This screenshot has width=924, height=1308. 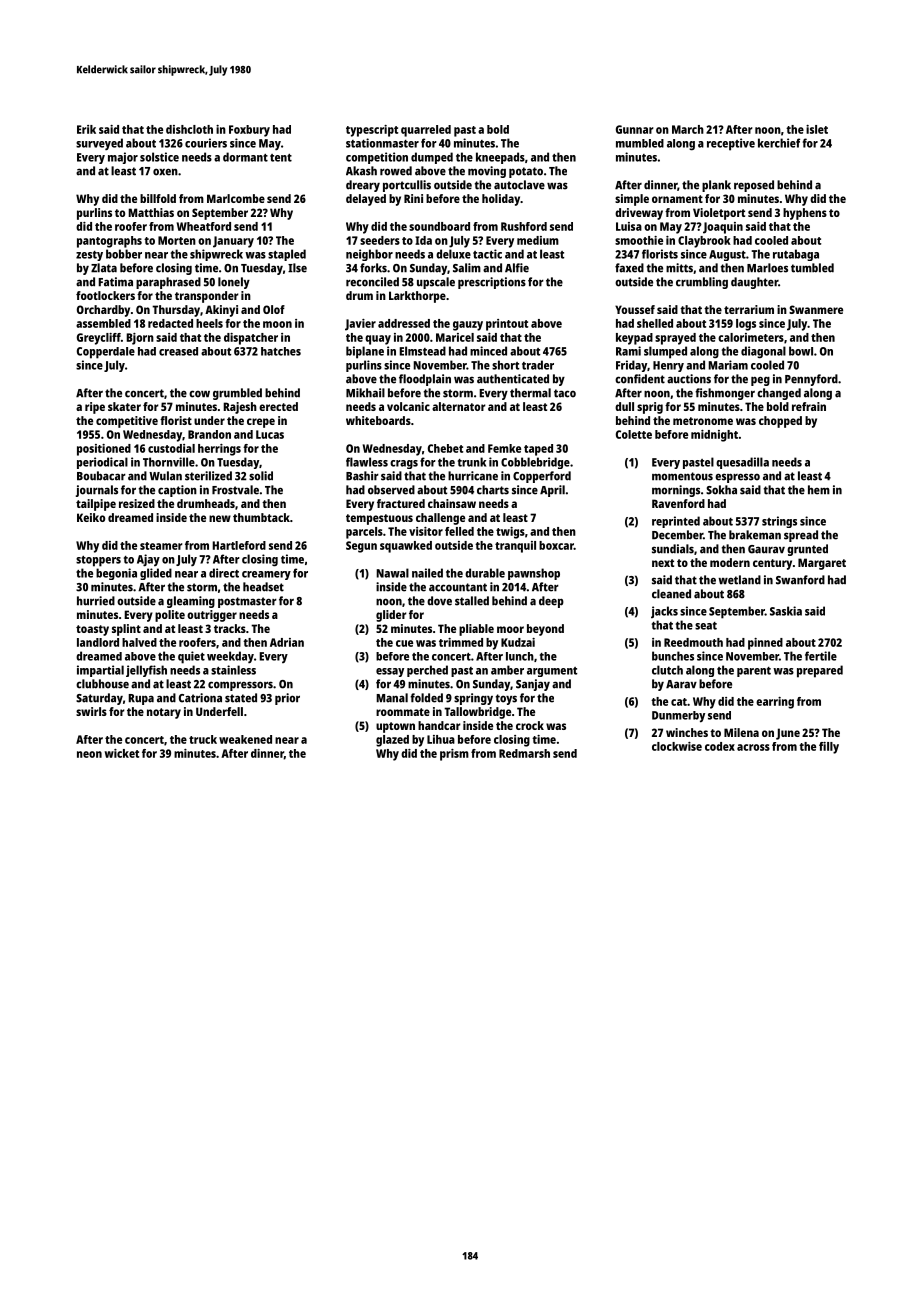 What do you see at coordinates (801, 351) in the screenshot?
I see `bowl` at bounding box center [801, 351].
